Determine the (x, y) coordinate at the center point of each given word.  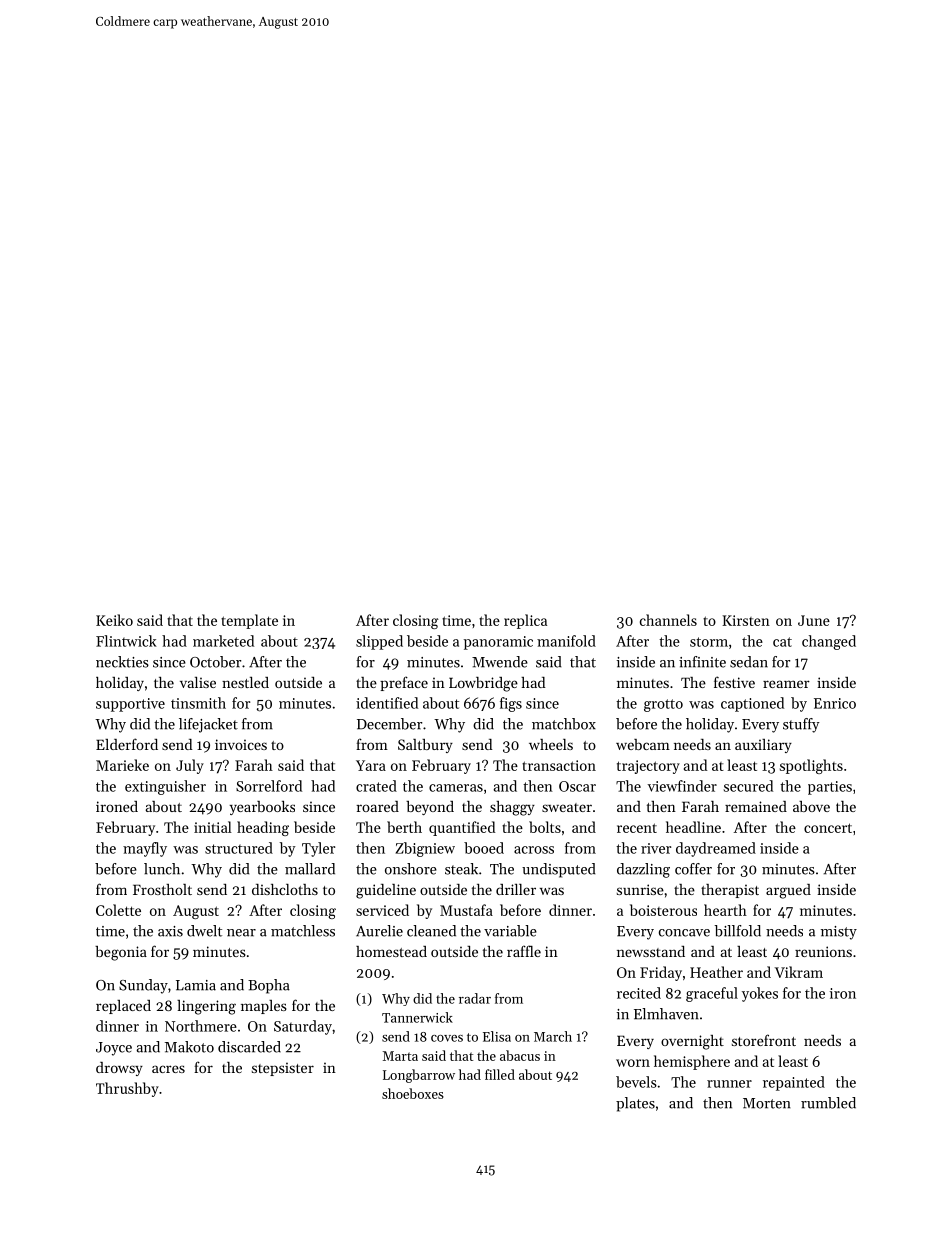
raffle (524, 951)
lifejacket (208, 725)
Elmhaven (666, 1014)
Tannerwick (417, 1017)
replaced (123, 1007)
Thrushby (127, 1089)
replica (525, 621)
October (215, 662)
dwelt (204, 931)
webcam (643, 744)
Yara (371, 765)
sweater (567, 807)
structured (239, 848)
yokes (760, 994)
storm (709, 642)
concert (828, 828)
